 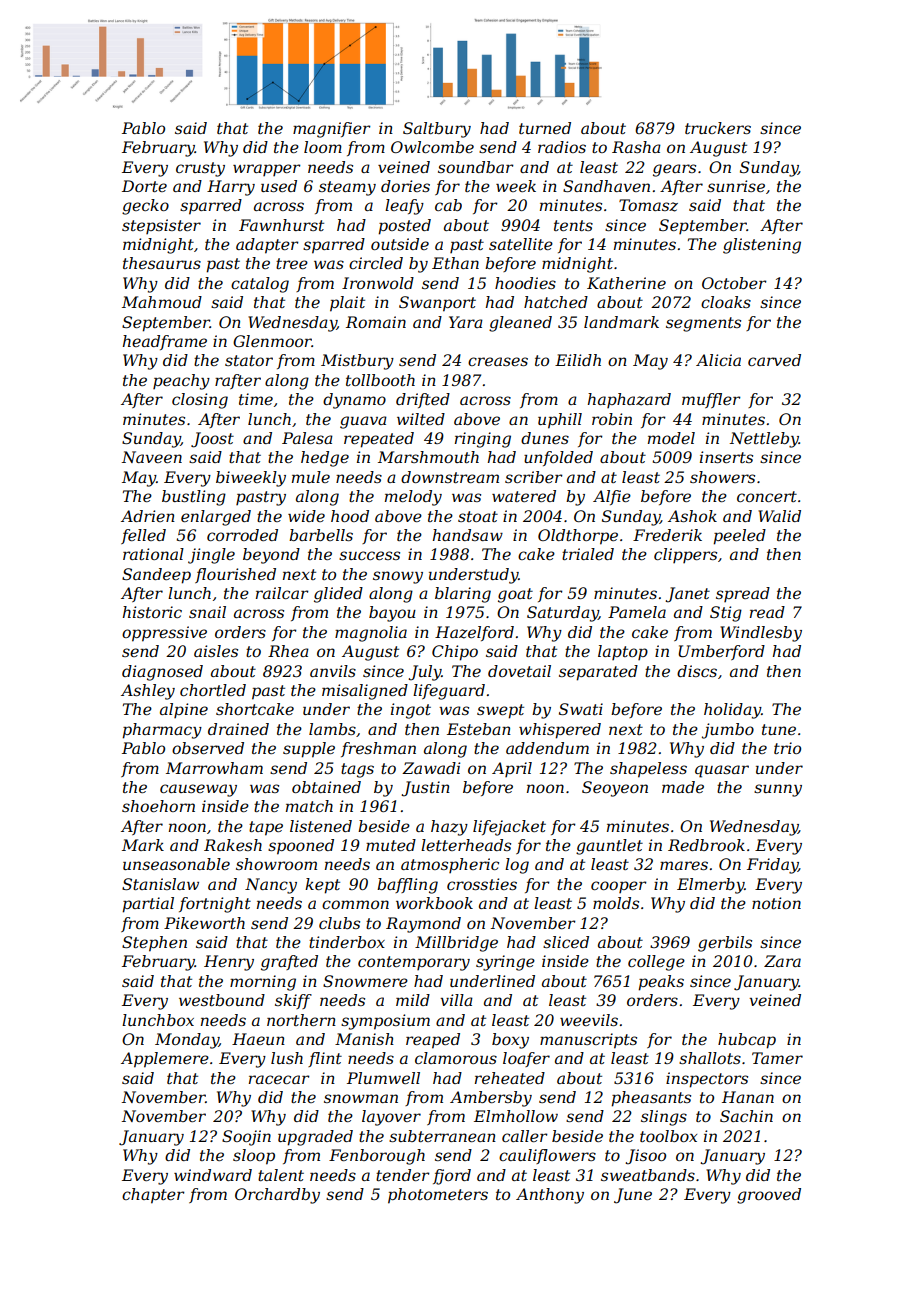 I want to click on outside, so click(x=400, y=244).
